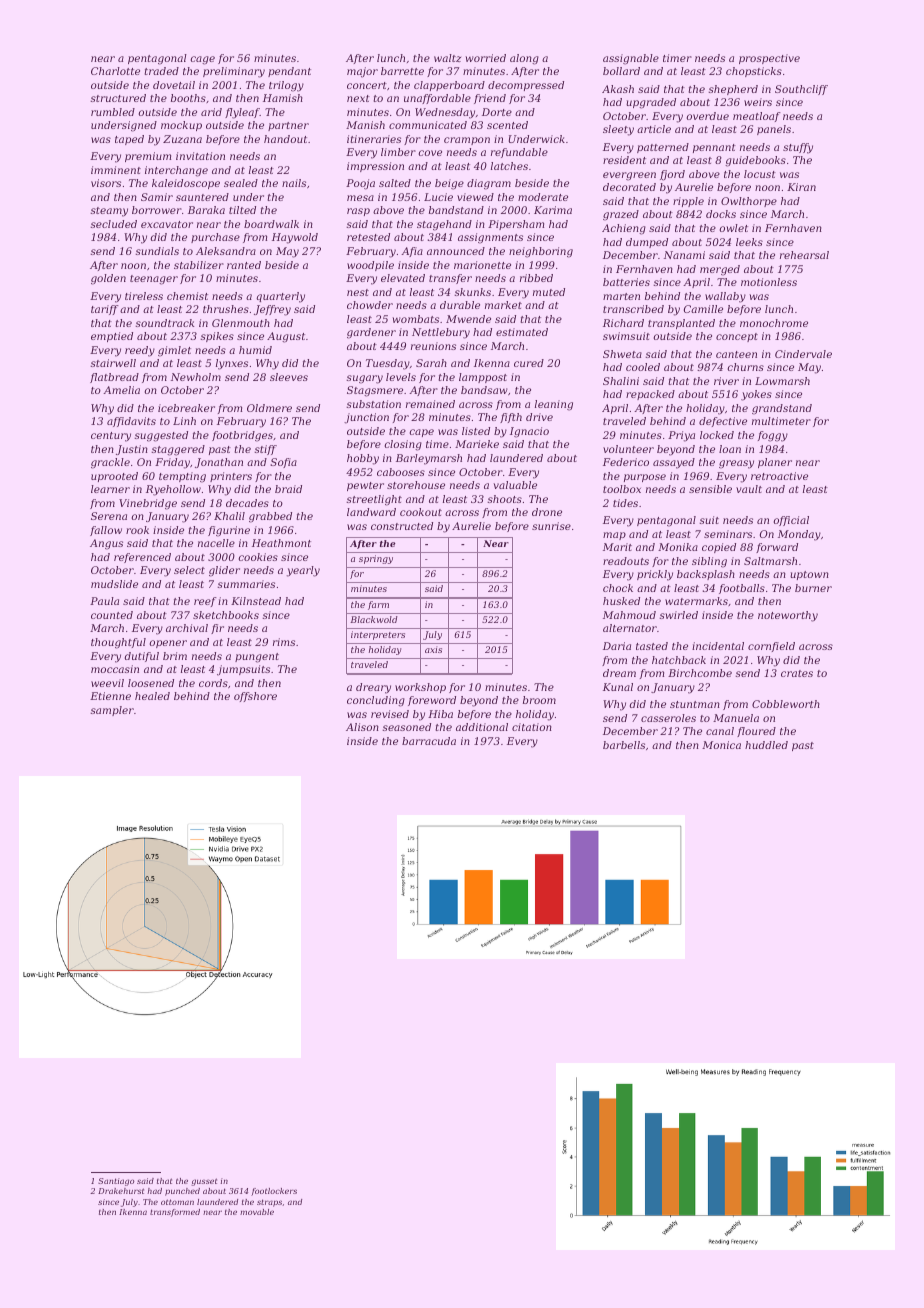 Image resolution: width=924 pixels, height=1308 pixels. What do you see at coordinates (289, 377) in the image?
I see `sleeves` at bounding box center [289, 377].
